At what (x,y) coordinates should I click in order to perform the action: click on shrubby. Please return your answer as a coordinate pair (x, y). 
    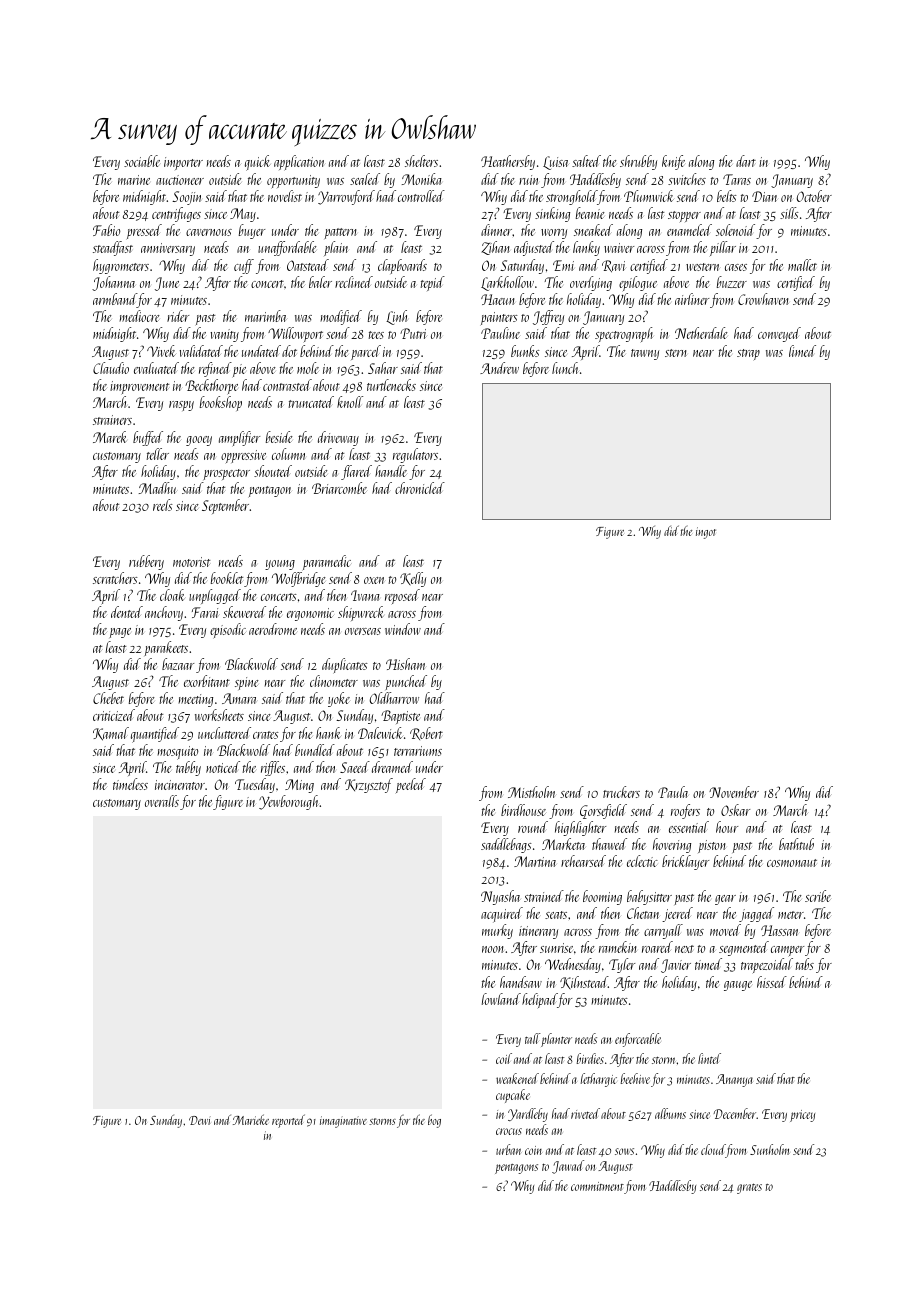
    Looking at the image, I should click on (638, 162).
